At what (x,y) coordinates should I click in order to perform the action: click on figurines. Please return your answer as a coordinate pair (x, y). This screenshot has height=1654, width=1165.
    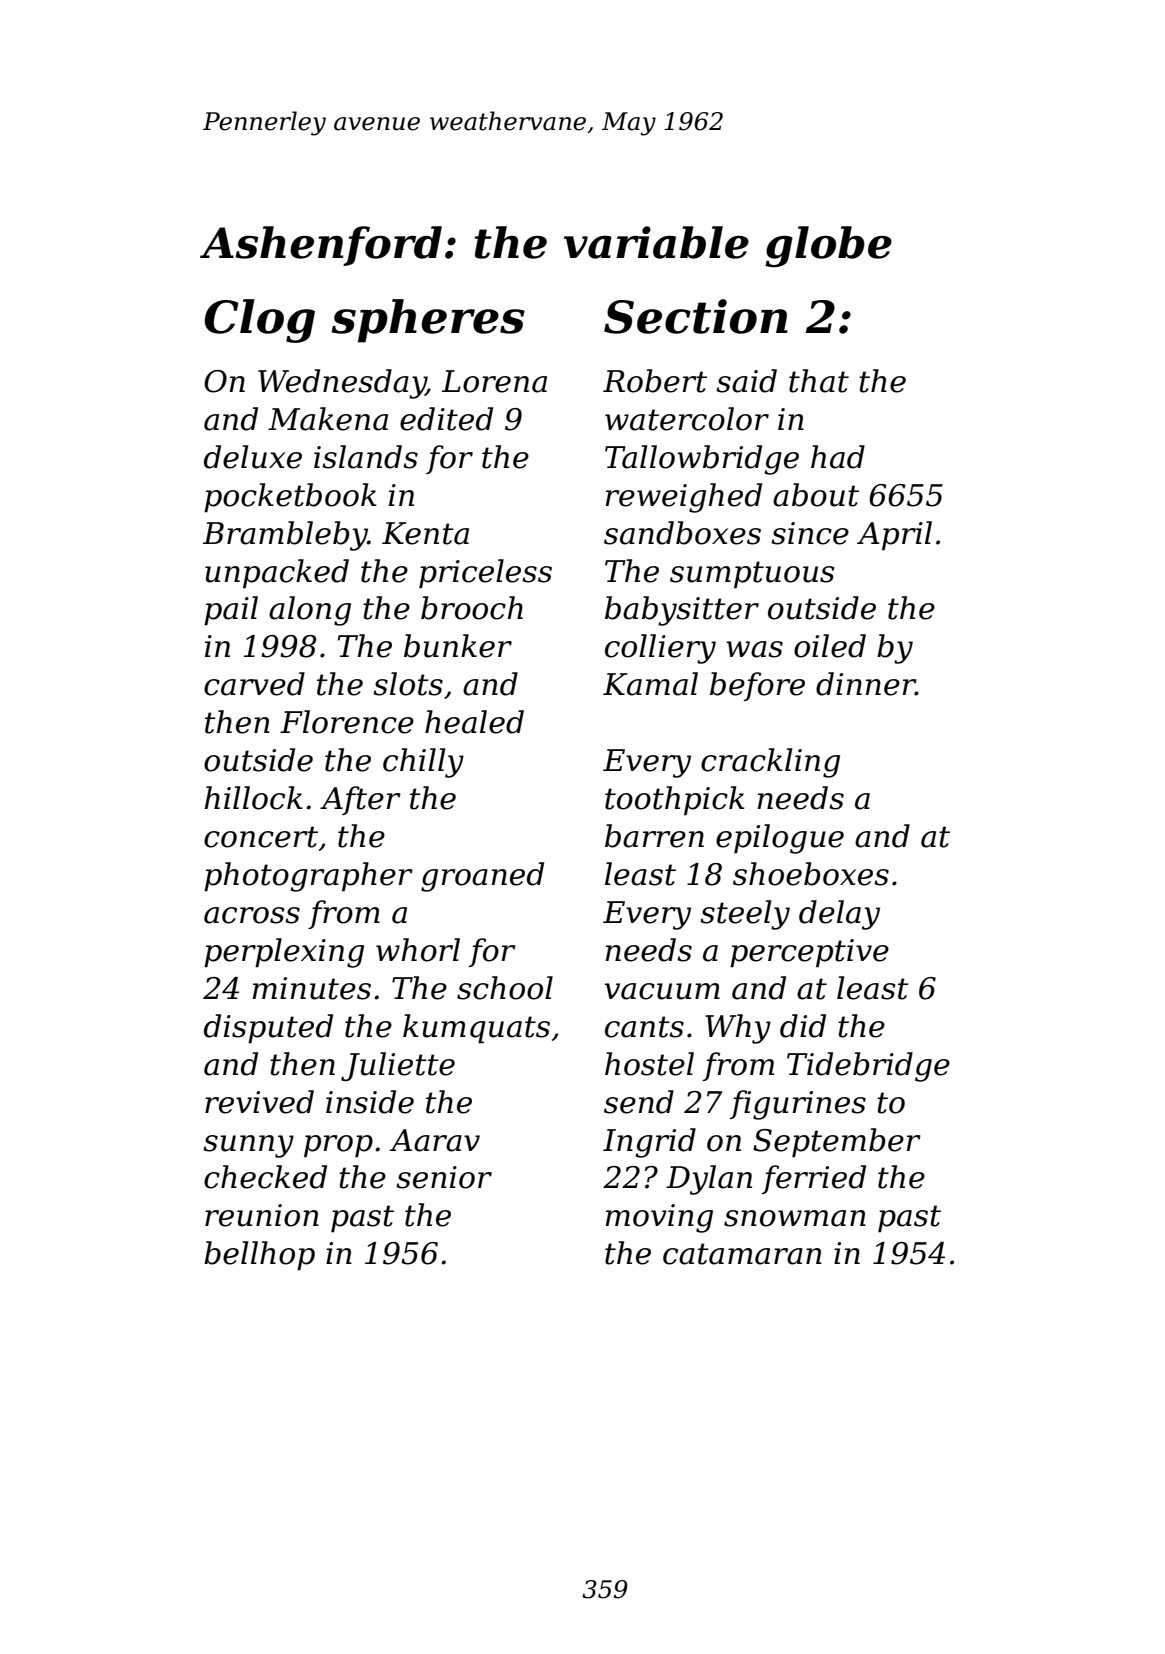
    Looking at the image, I should click on (798, 1105).
